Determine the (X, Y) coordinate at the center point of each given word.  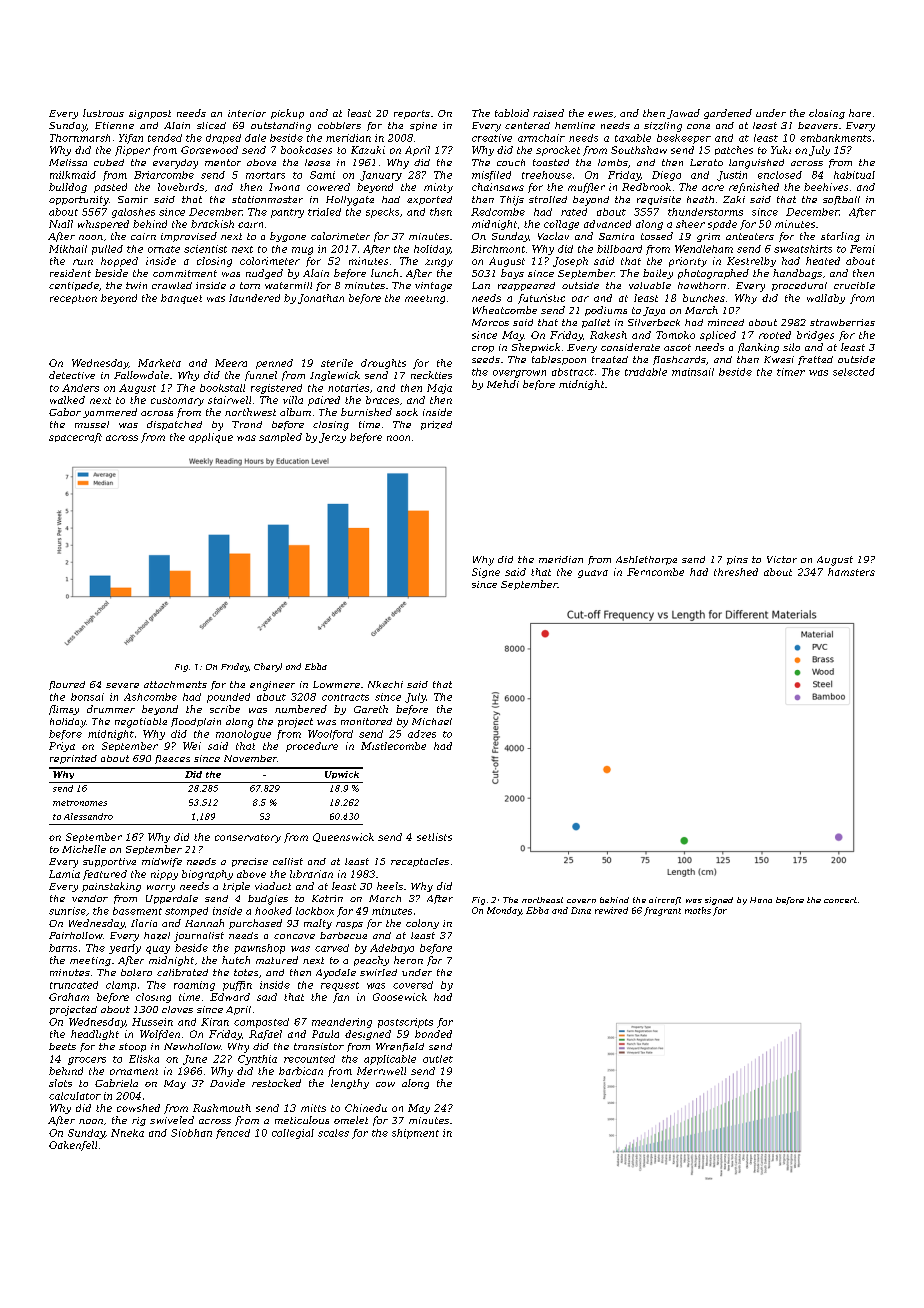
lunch (384, 273)
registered (276, 389)
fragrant (662, 911)
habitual (854, 175)
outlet (438, 1059)
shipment (415, 1134)
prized (436, 425)
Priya (62, 747)
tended (165, 138)
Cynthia (257, 1060)
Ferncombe (655, 572)
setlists (434, 837)
